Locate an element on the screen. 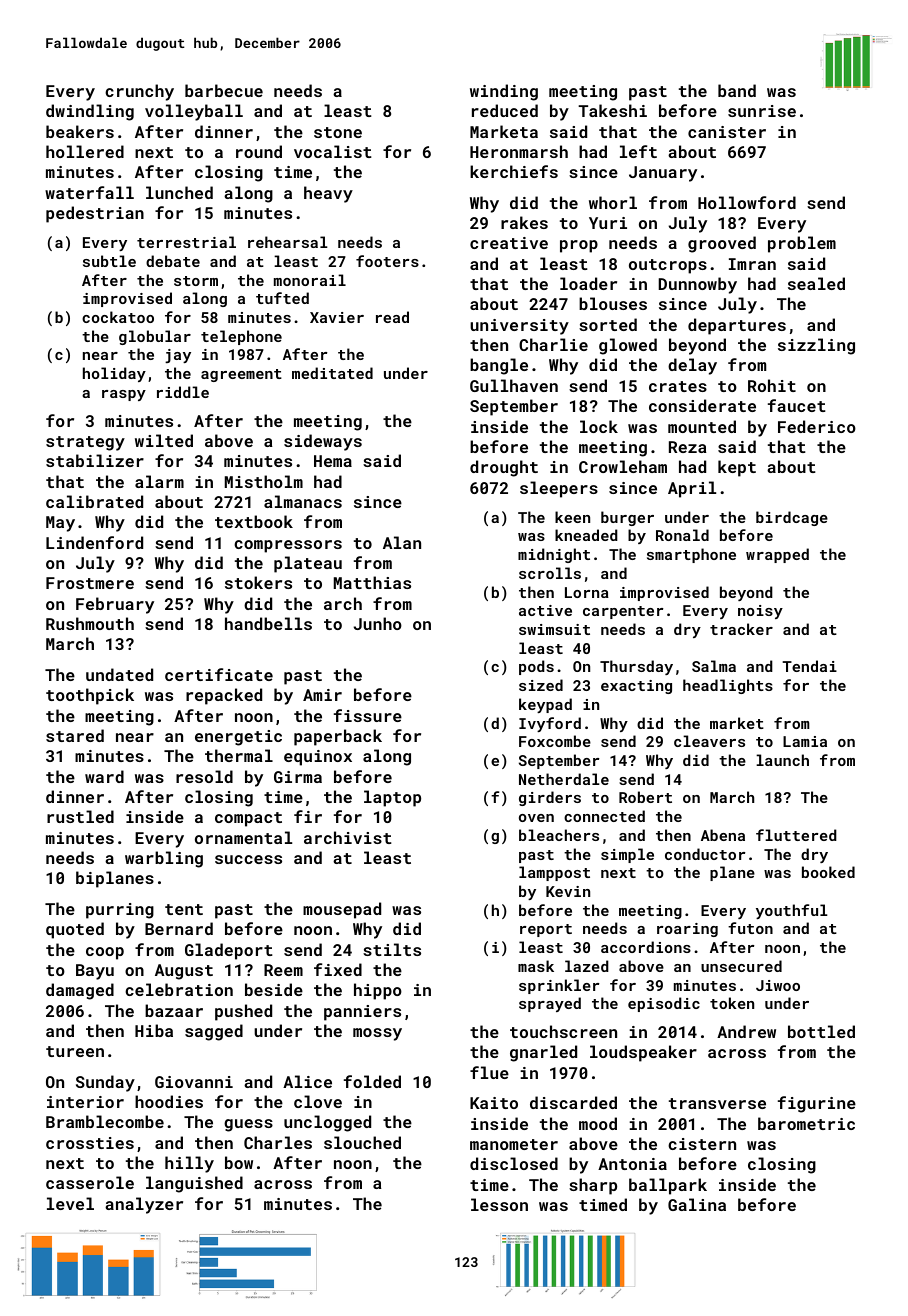  round is located at coordinates (259, 151).
